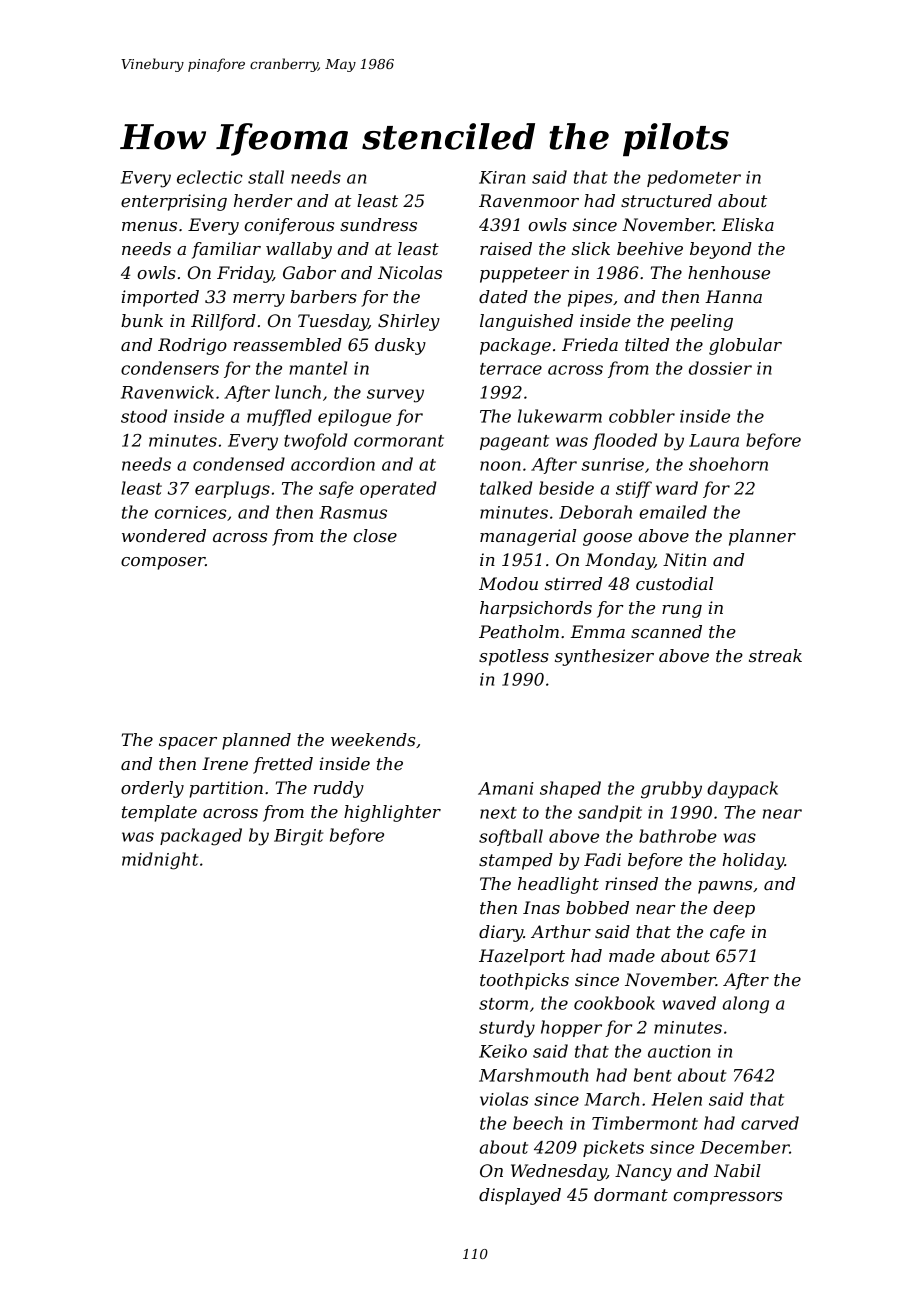  Describe the element at coordinates (160, 861) in the image. I see `midnight` at that location.
